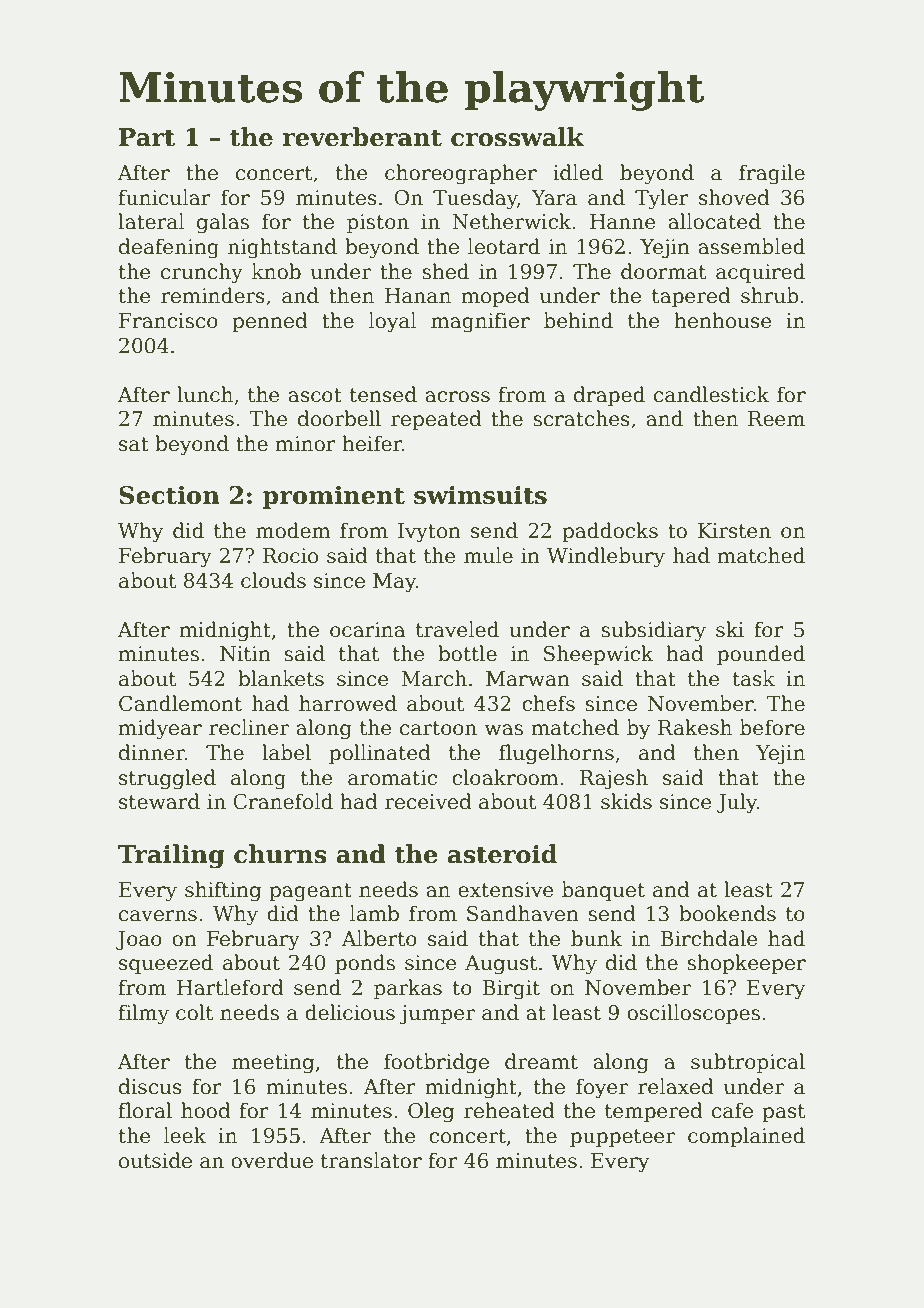 The width and height of the image is (924, 1308). I want to click on hood, so click(206, 1110).
